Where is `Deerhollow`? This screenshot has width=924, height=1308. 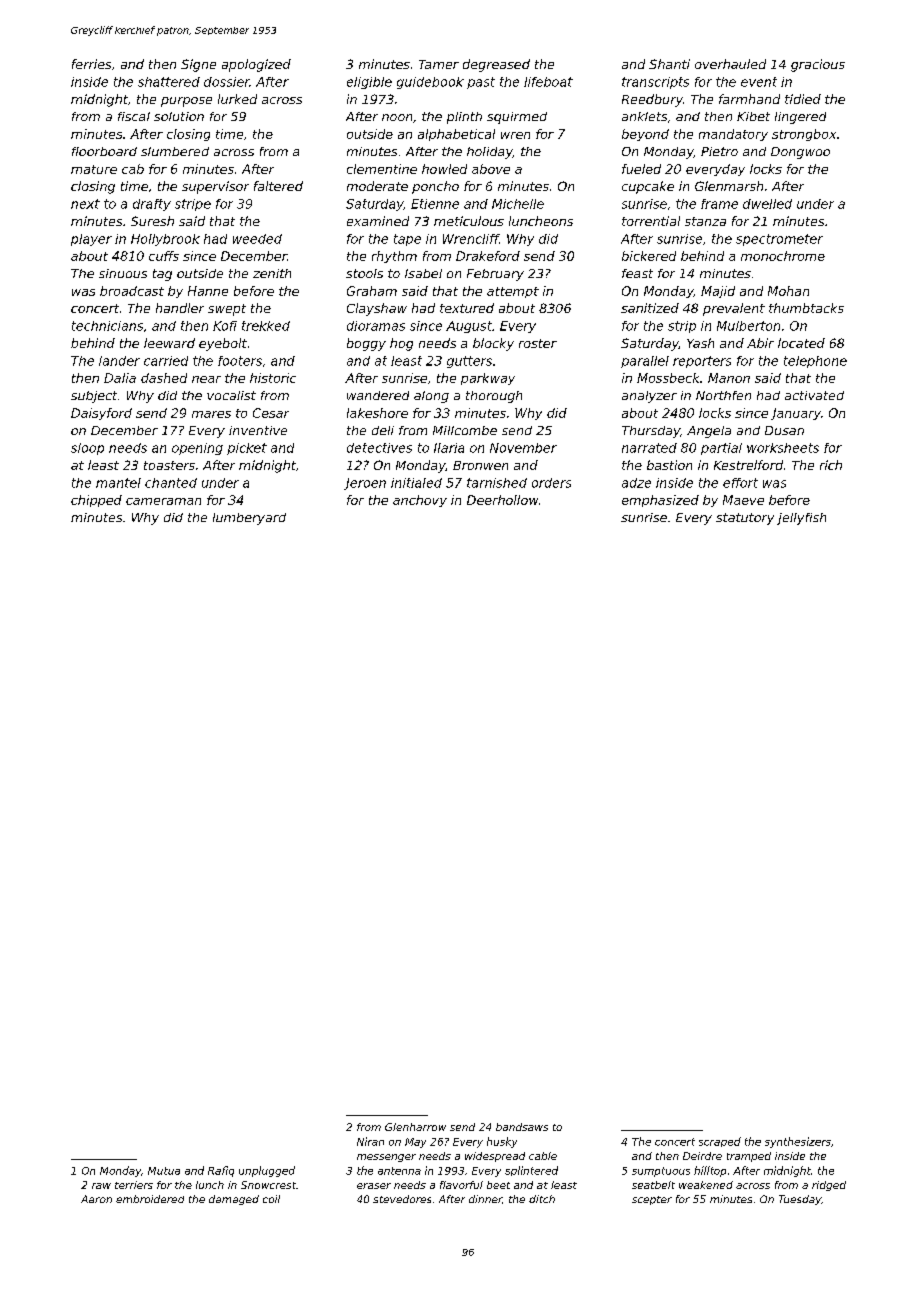 Deerhollow is located at coordinates (502, 500).
